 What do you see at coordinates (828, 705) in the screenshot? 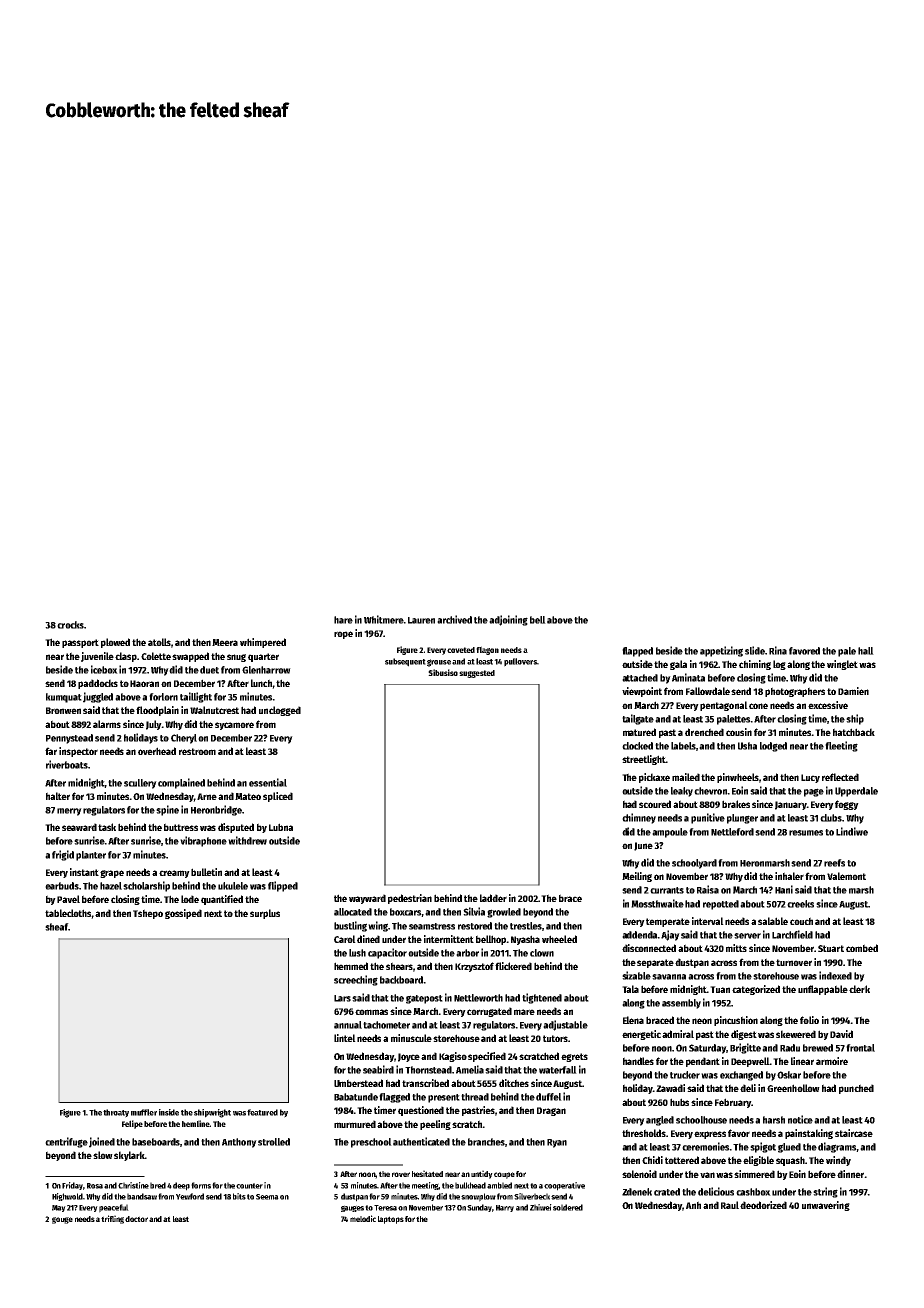
I see `excessive` at bounding box center [828, 705].
